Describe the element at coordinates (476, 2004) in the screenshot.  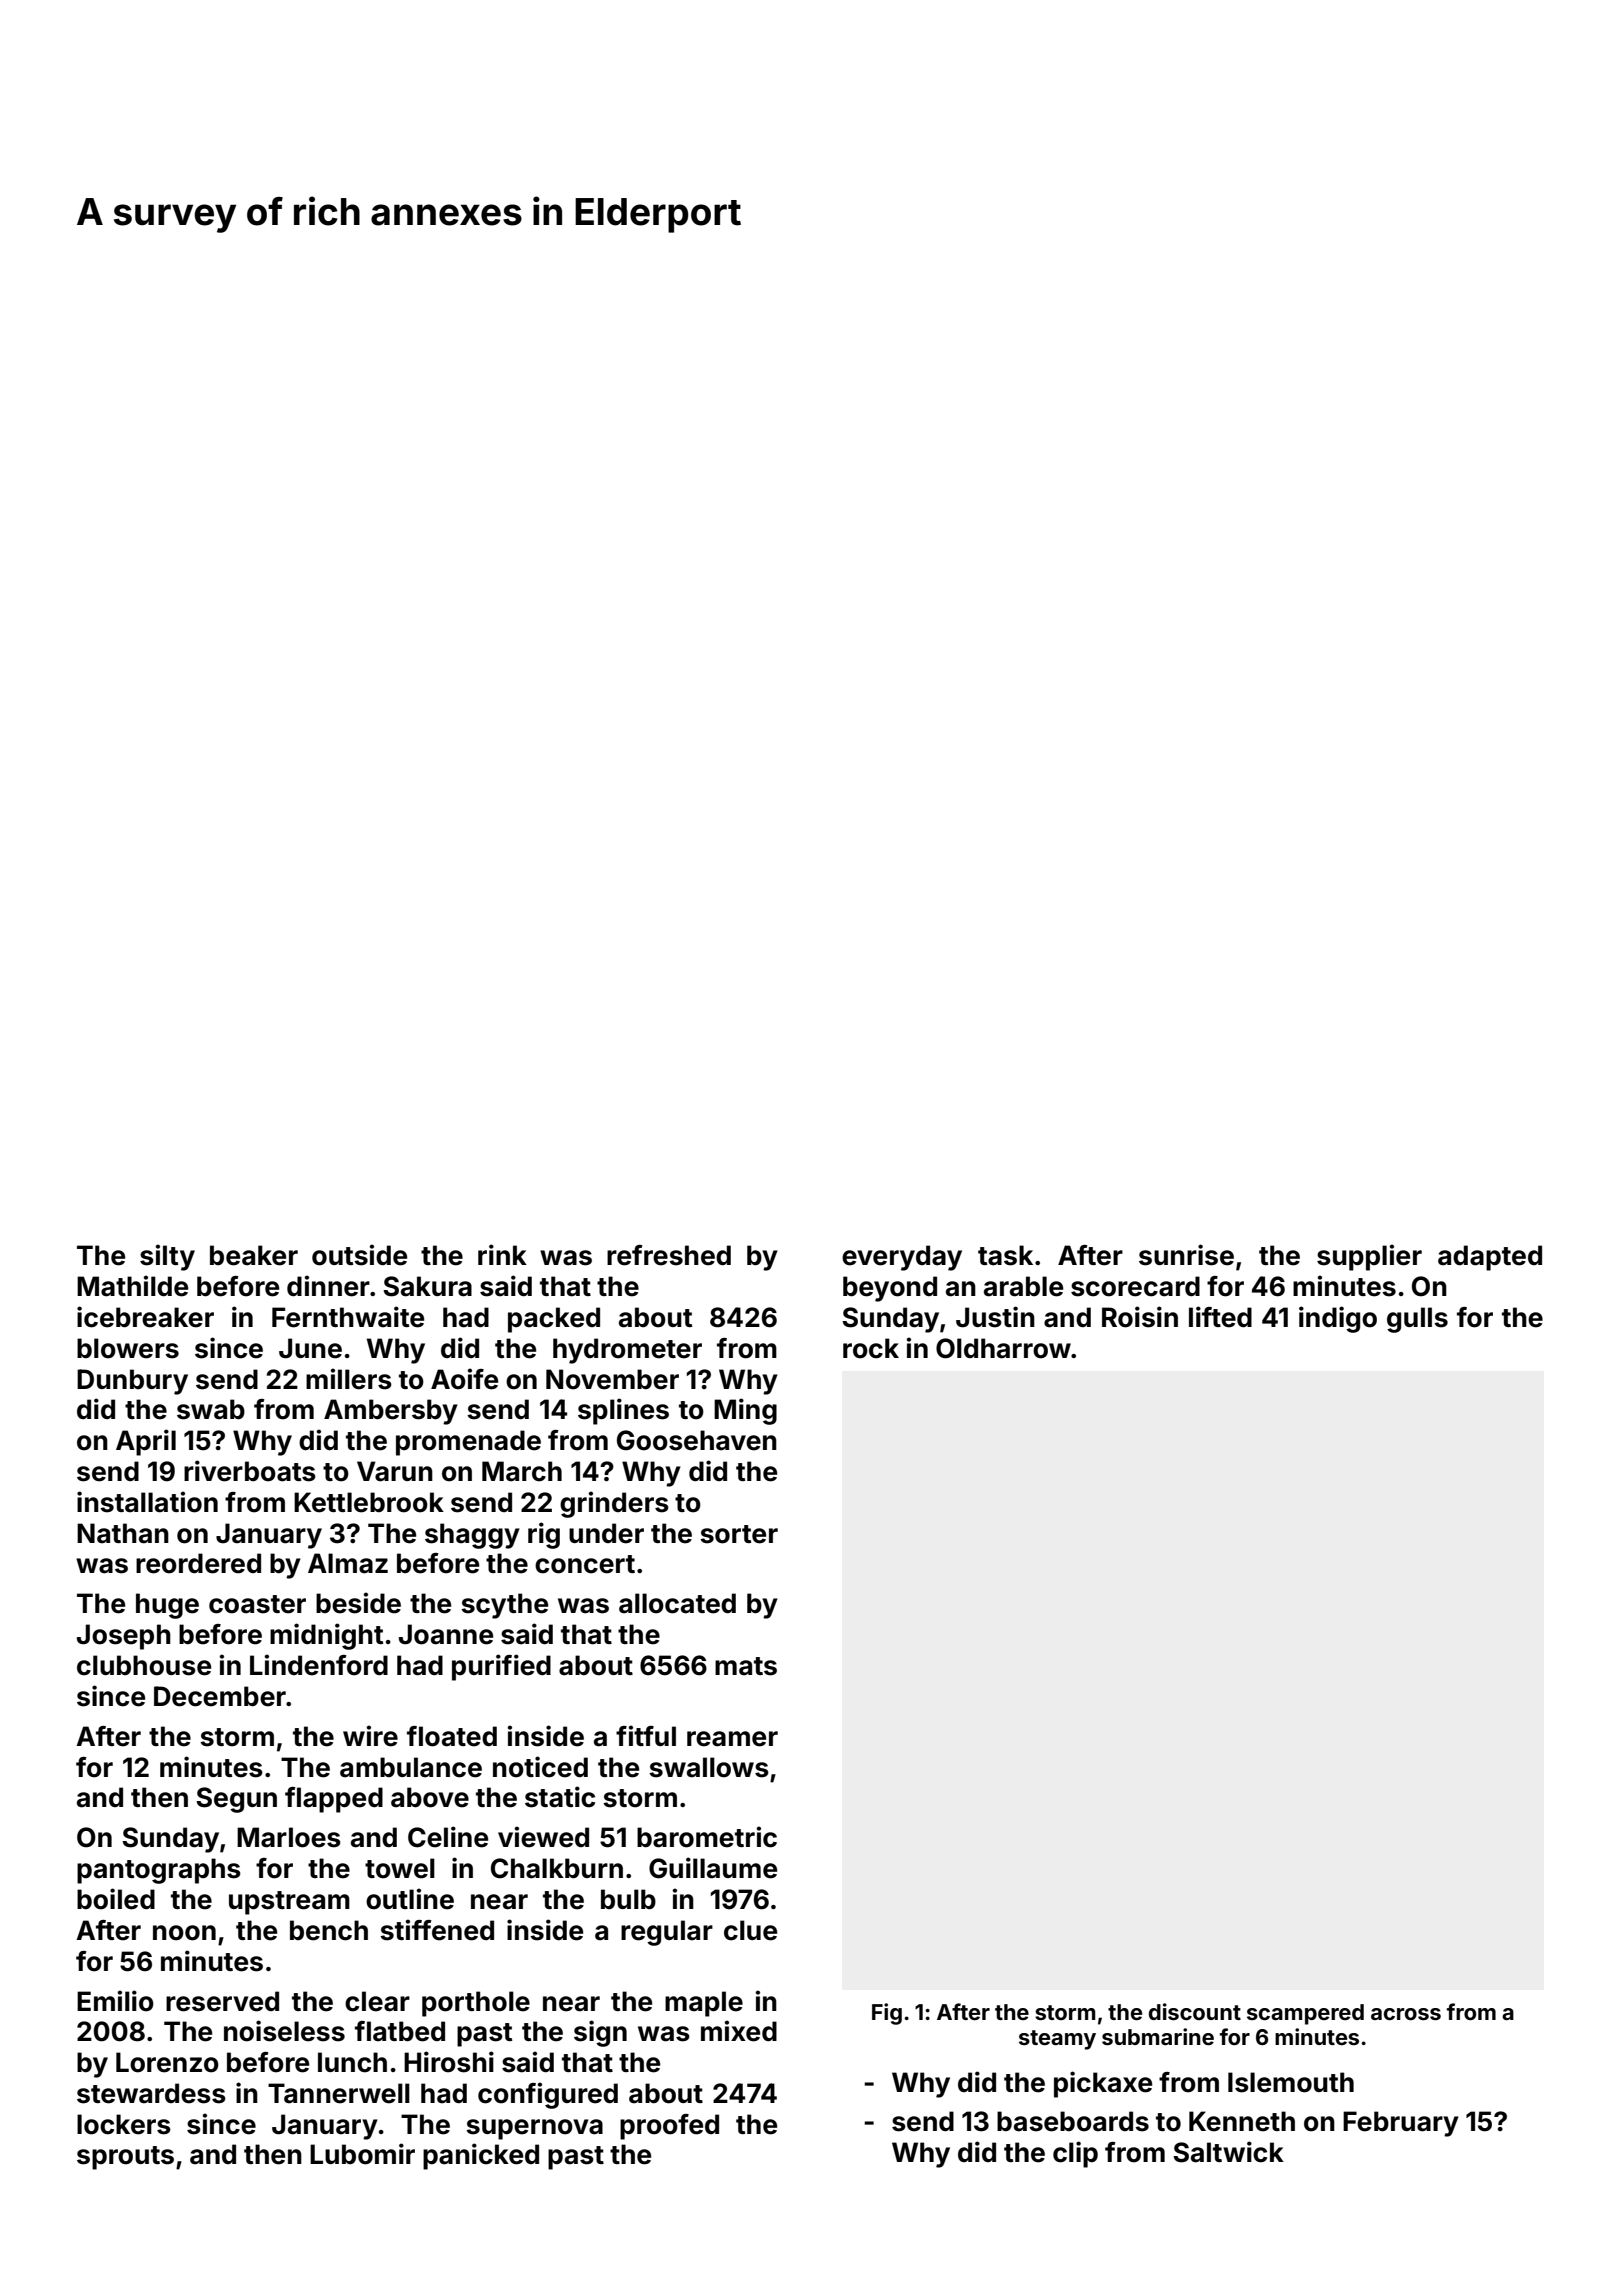
I see `porthole` at that location.
